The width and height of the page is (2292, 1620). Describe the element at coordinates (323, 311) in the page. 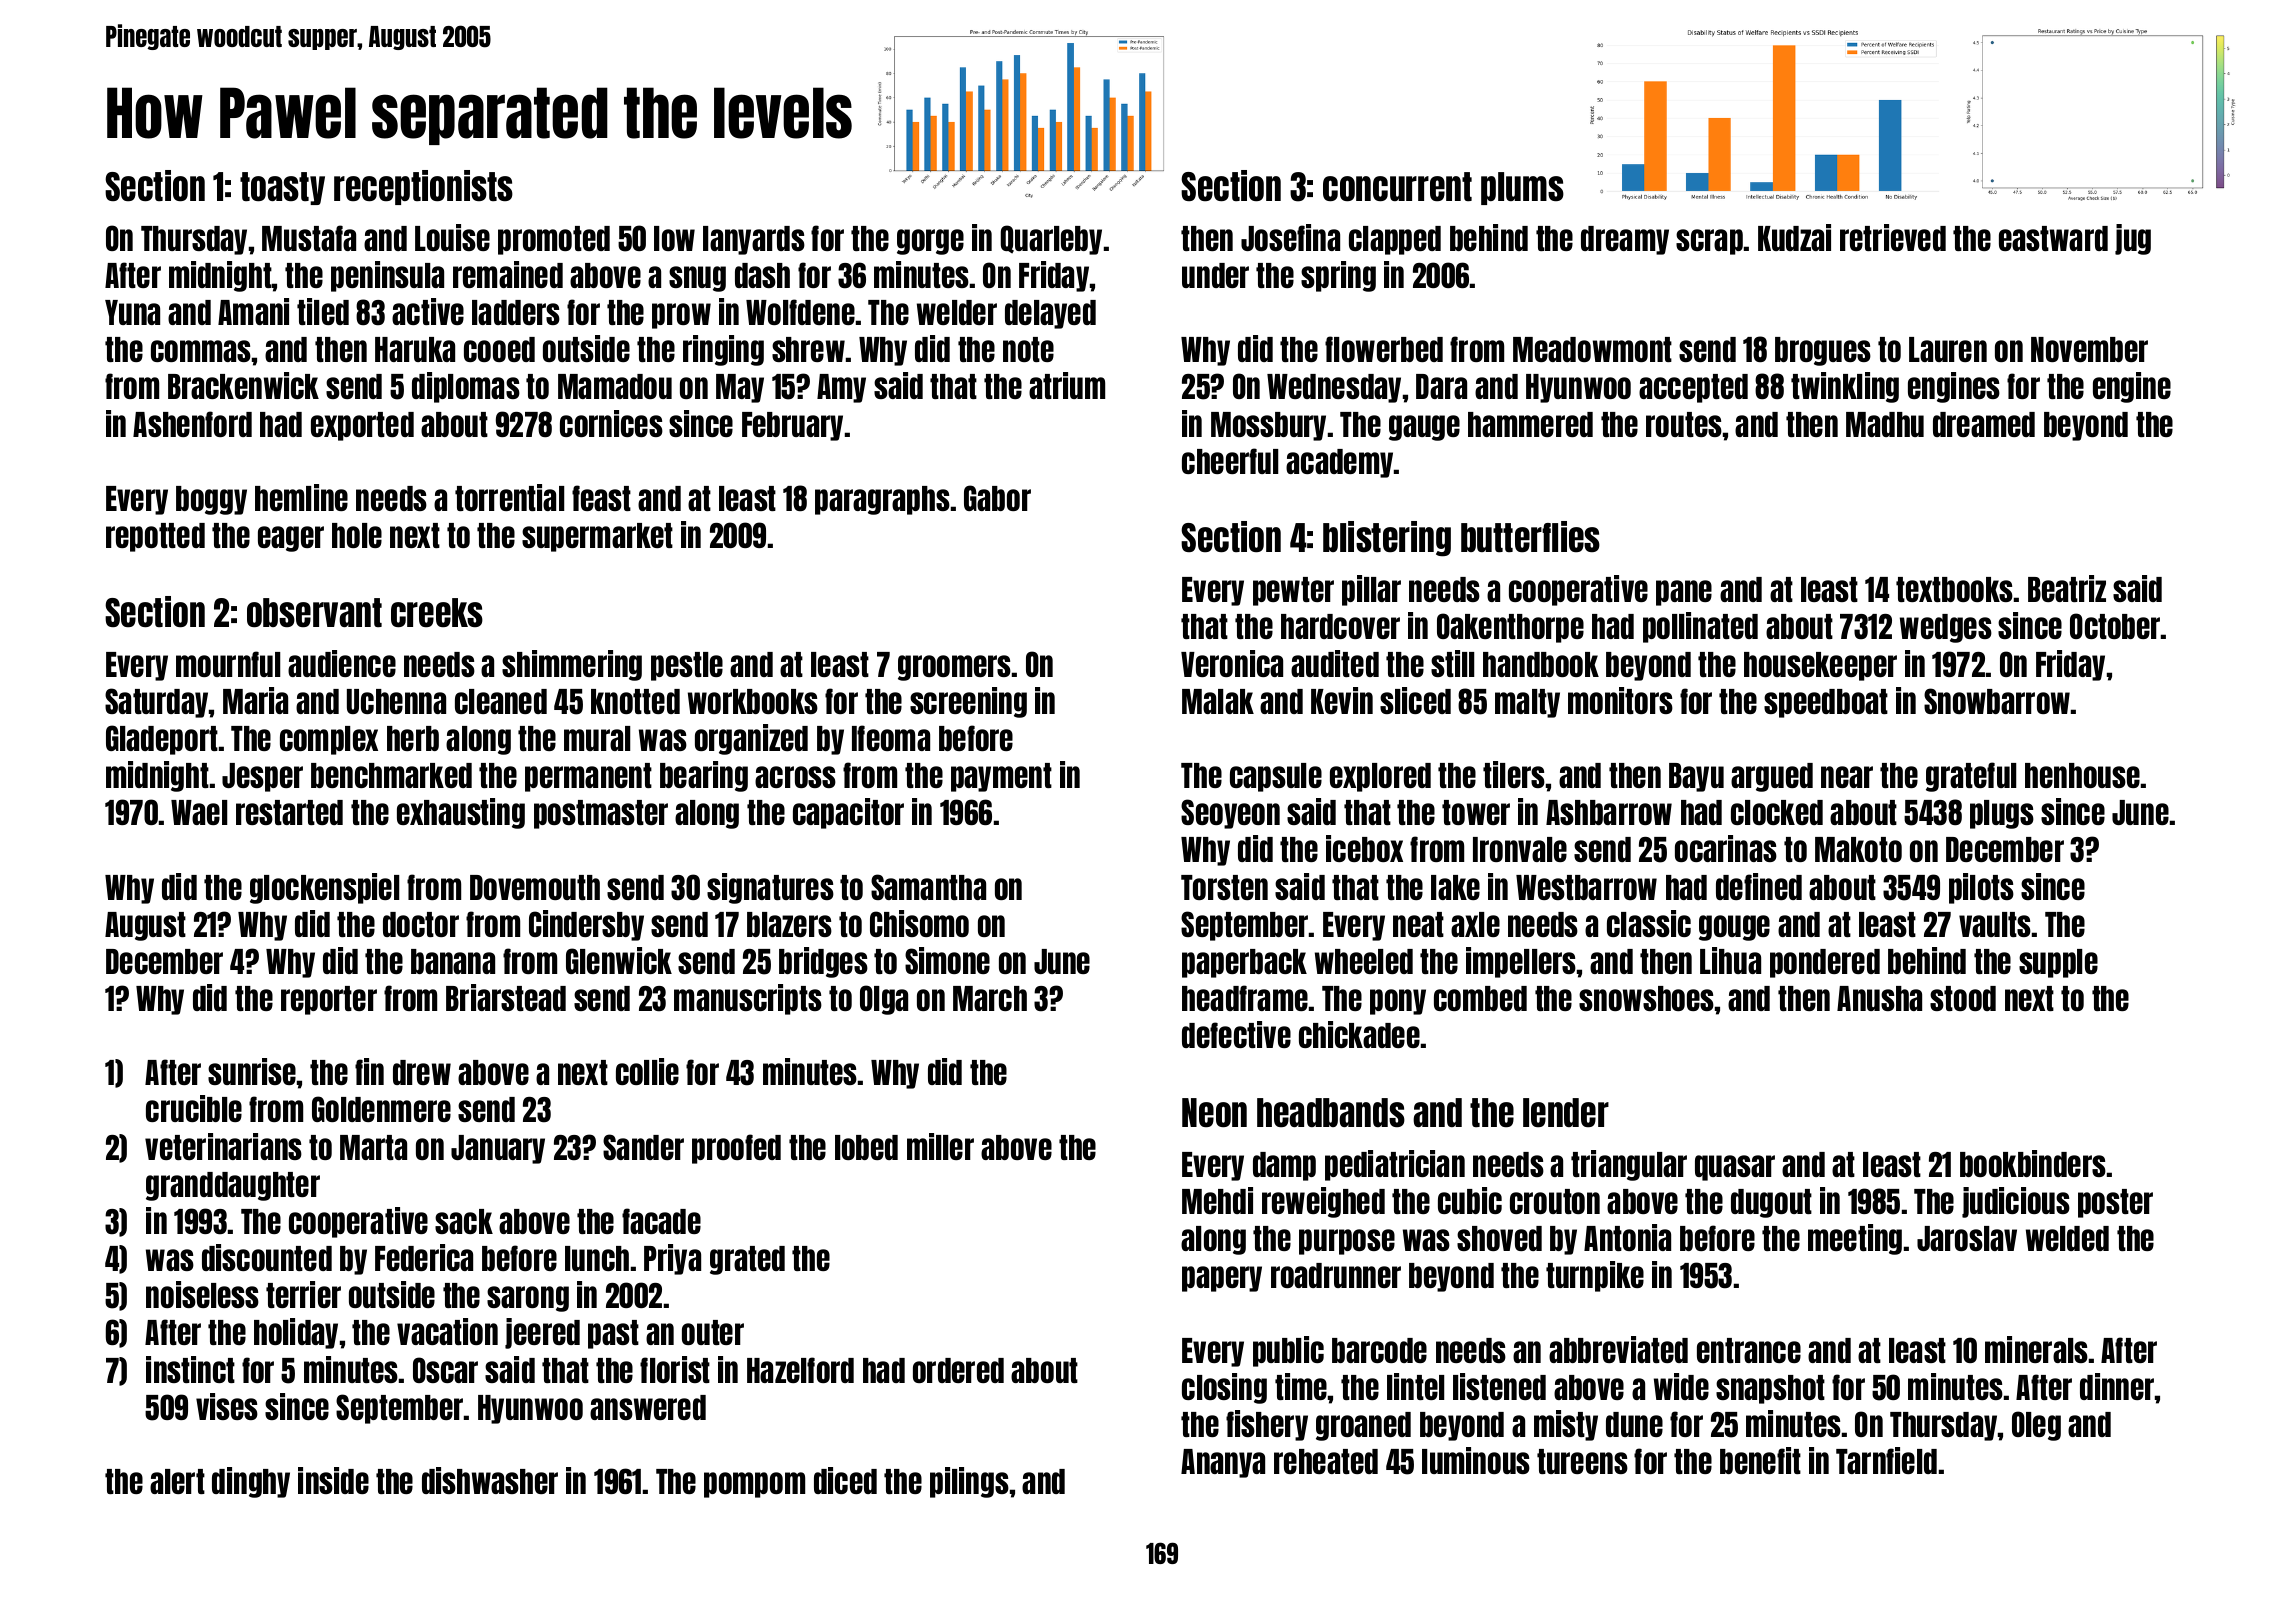

I see `tiled` at that location.
